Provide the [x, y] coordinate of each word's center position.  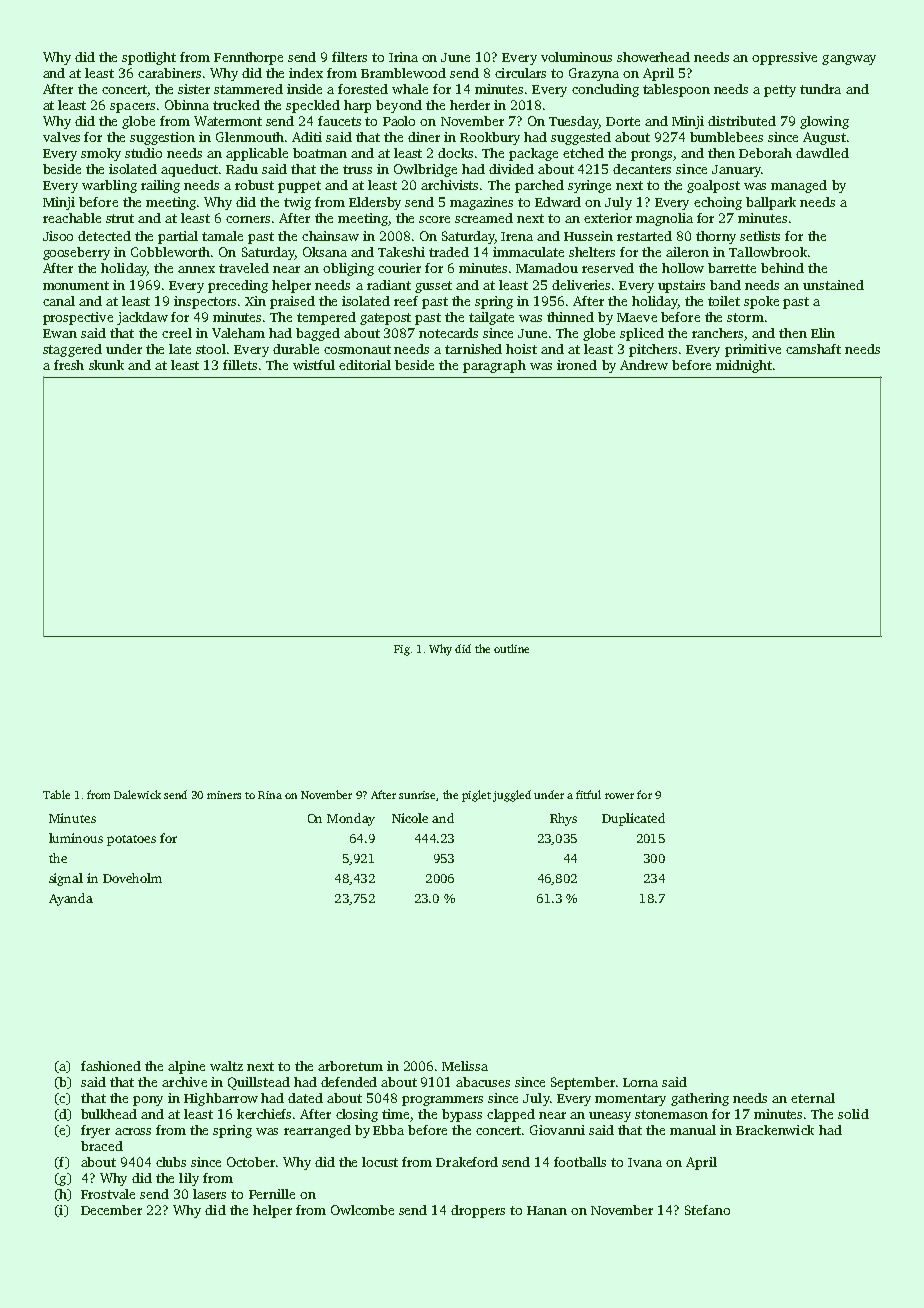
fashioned [111, 1066]
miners [224, 795]
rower [619, 796]
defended [349, 1082]
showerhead [653, 57]
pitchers [653, 350]
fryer [95, 1131]
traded [449, 252]
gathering [700, 1099]
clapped [511, 1115]
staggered [72, 350]
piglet [476, 796]
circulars [520, 73]
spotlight [149, 58]
